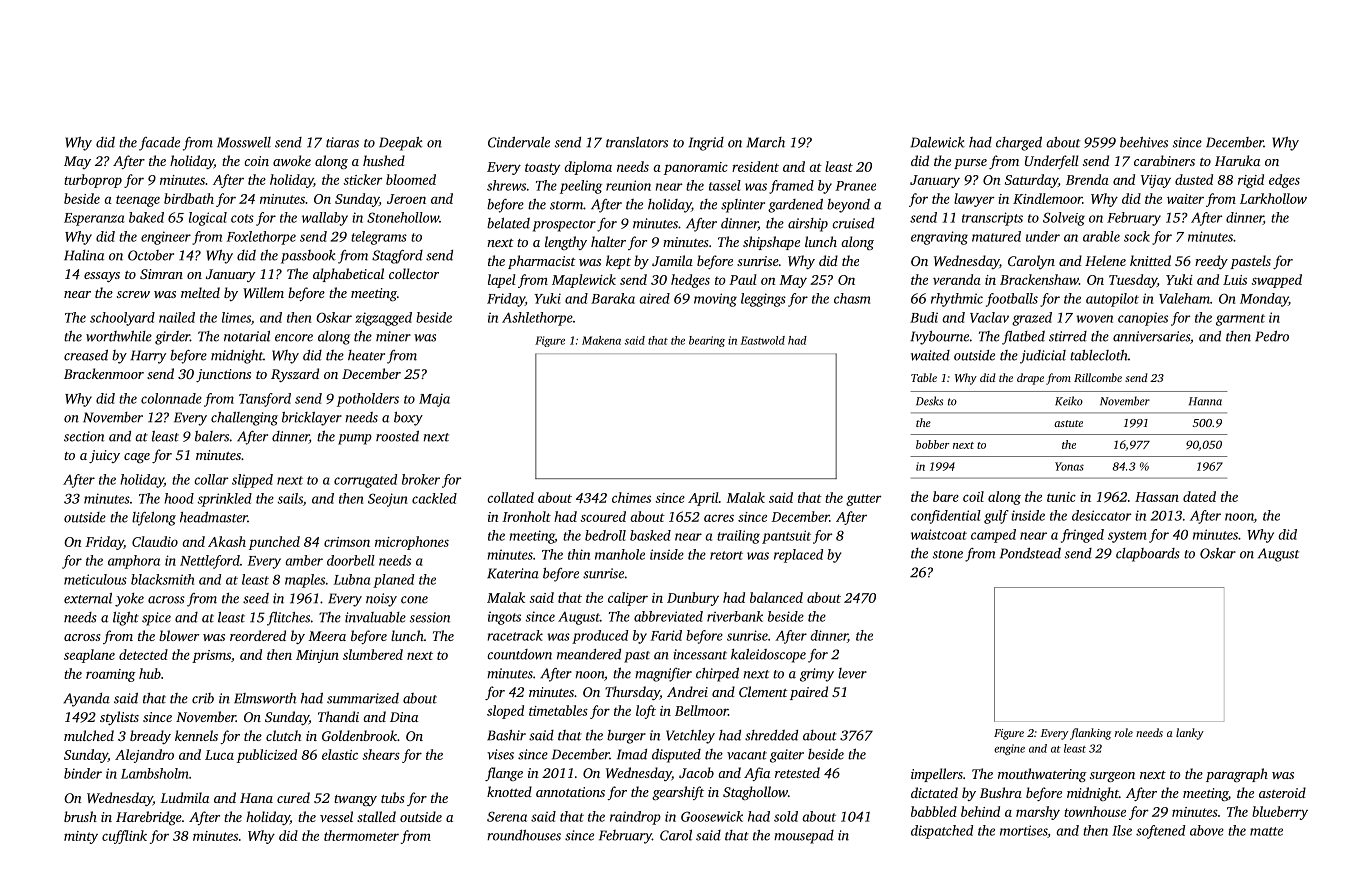 The image size is (1372, 887). What do you see at coordinates (95, 579) in the page?
I see `meticulous` at bounding box center [95, 579].
